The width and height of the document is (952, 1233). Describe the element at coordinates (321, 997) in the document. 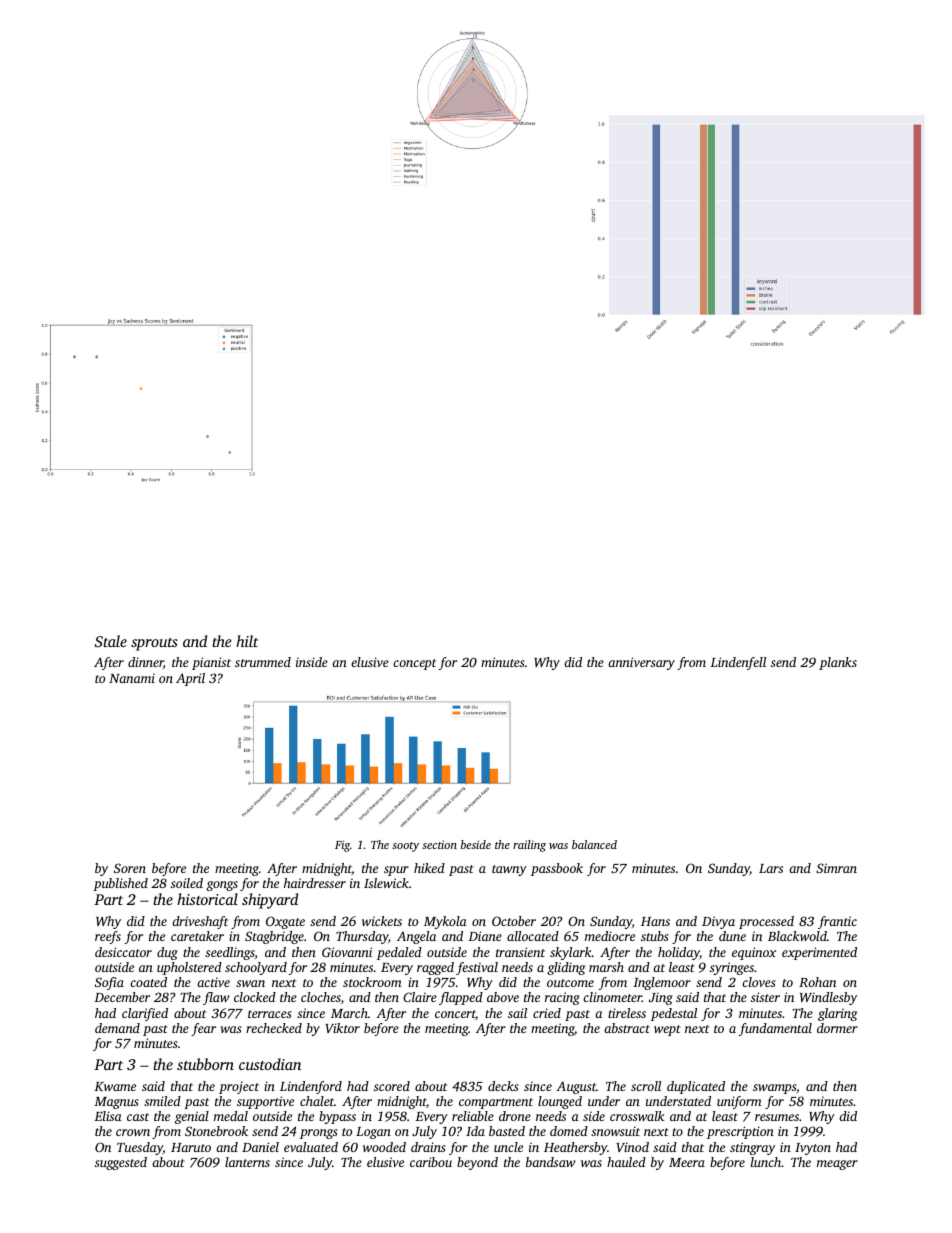

I see `cloches` at that location.
